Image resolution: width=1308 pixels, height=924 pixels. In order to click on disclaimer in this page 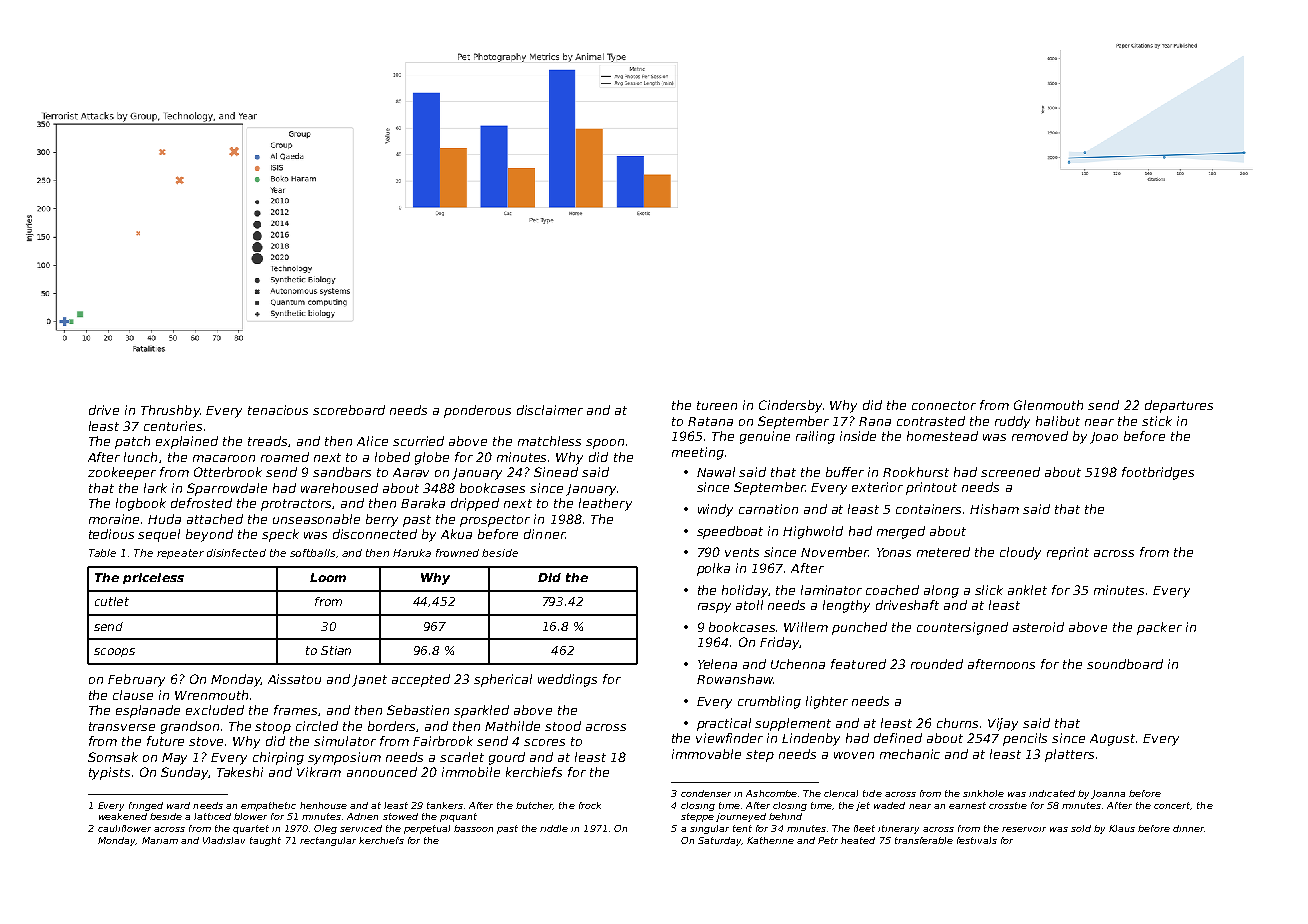, I will do `click(550, 410)`.
